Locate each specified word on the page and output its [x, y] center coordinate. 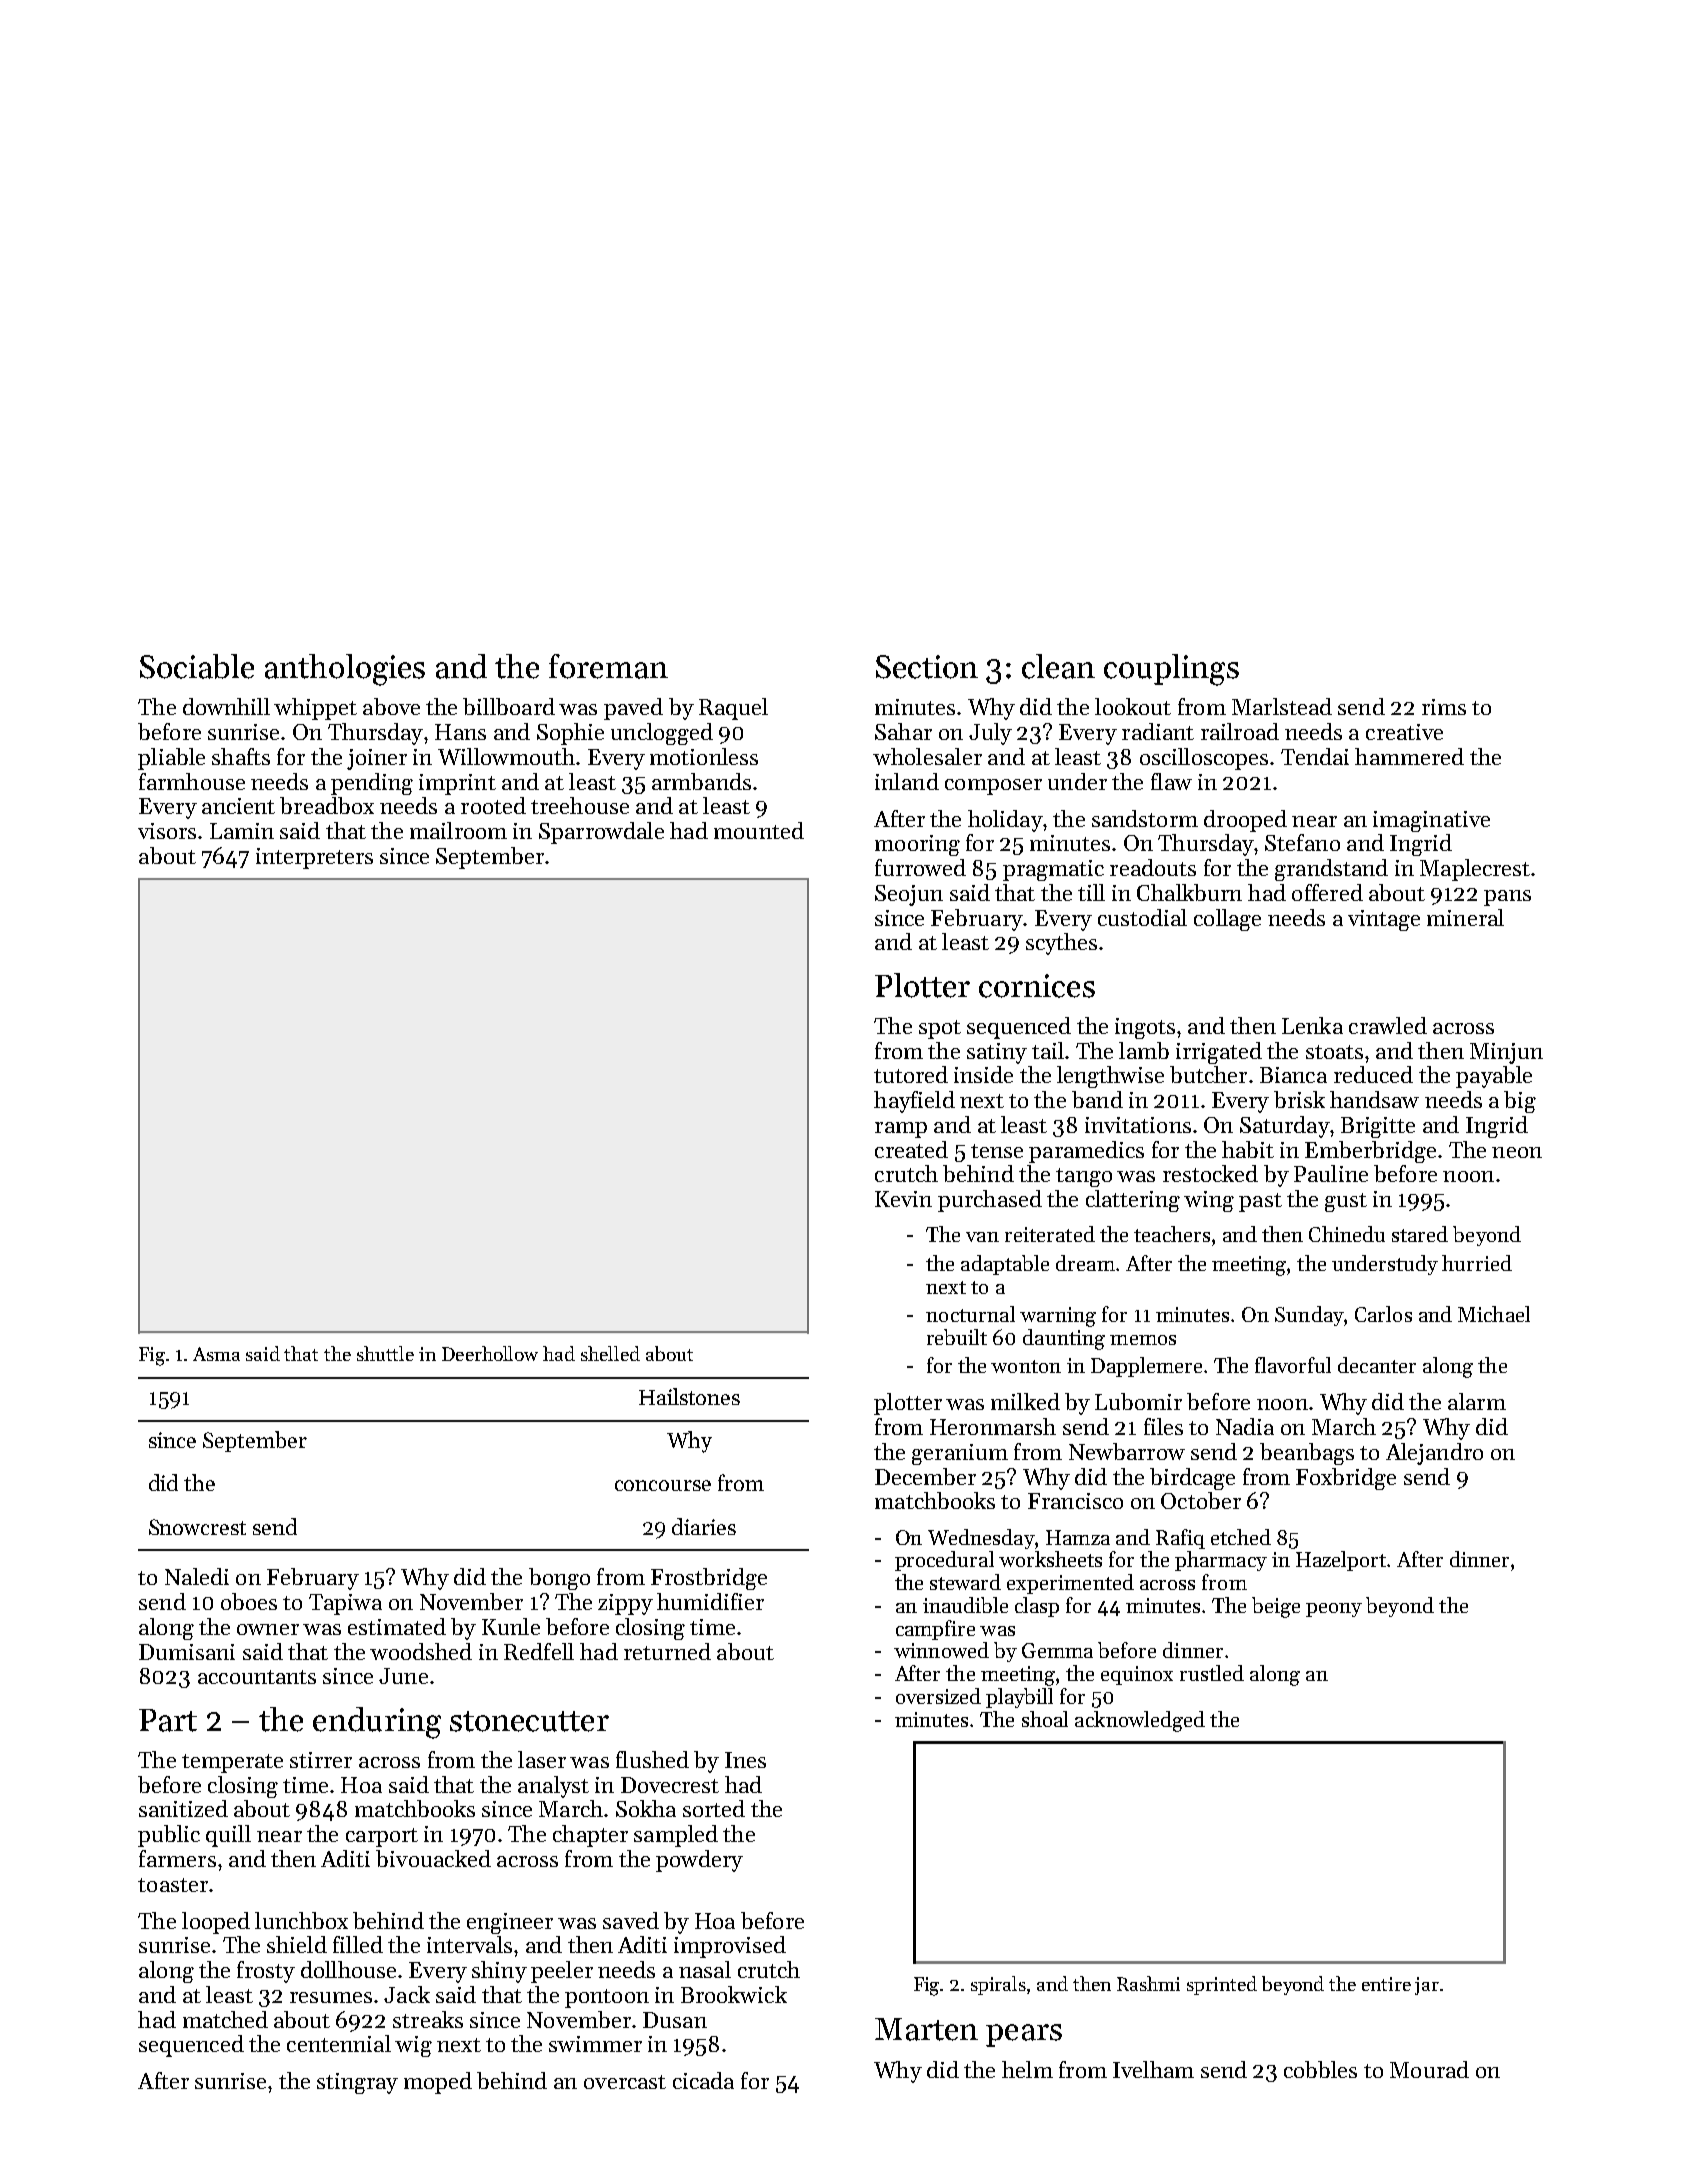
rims [1444, 707]
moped [438, 2083]
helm [1027, 2069]
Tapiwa [345, 1604]
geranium [960, 1454]
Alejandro [1434, 1454]
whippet [315, 709]
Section [927, 667]
